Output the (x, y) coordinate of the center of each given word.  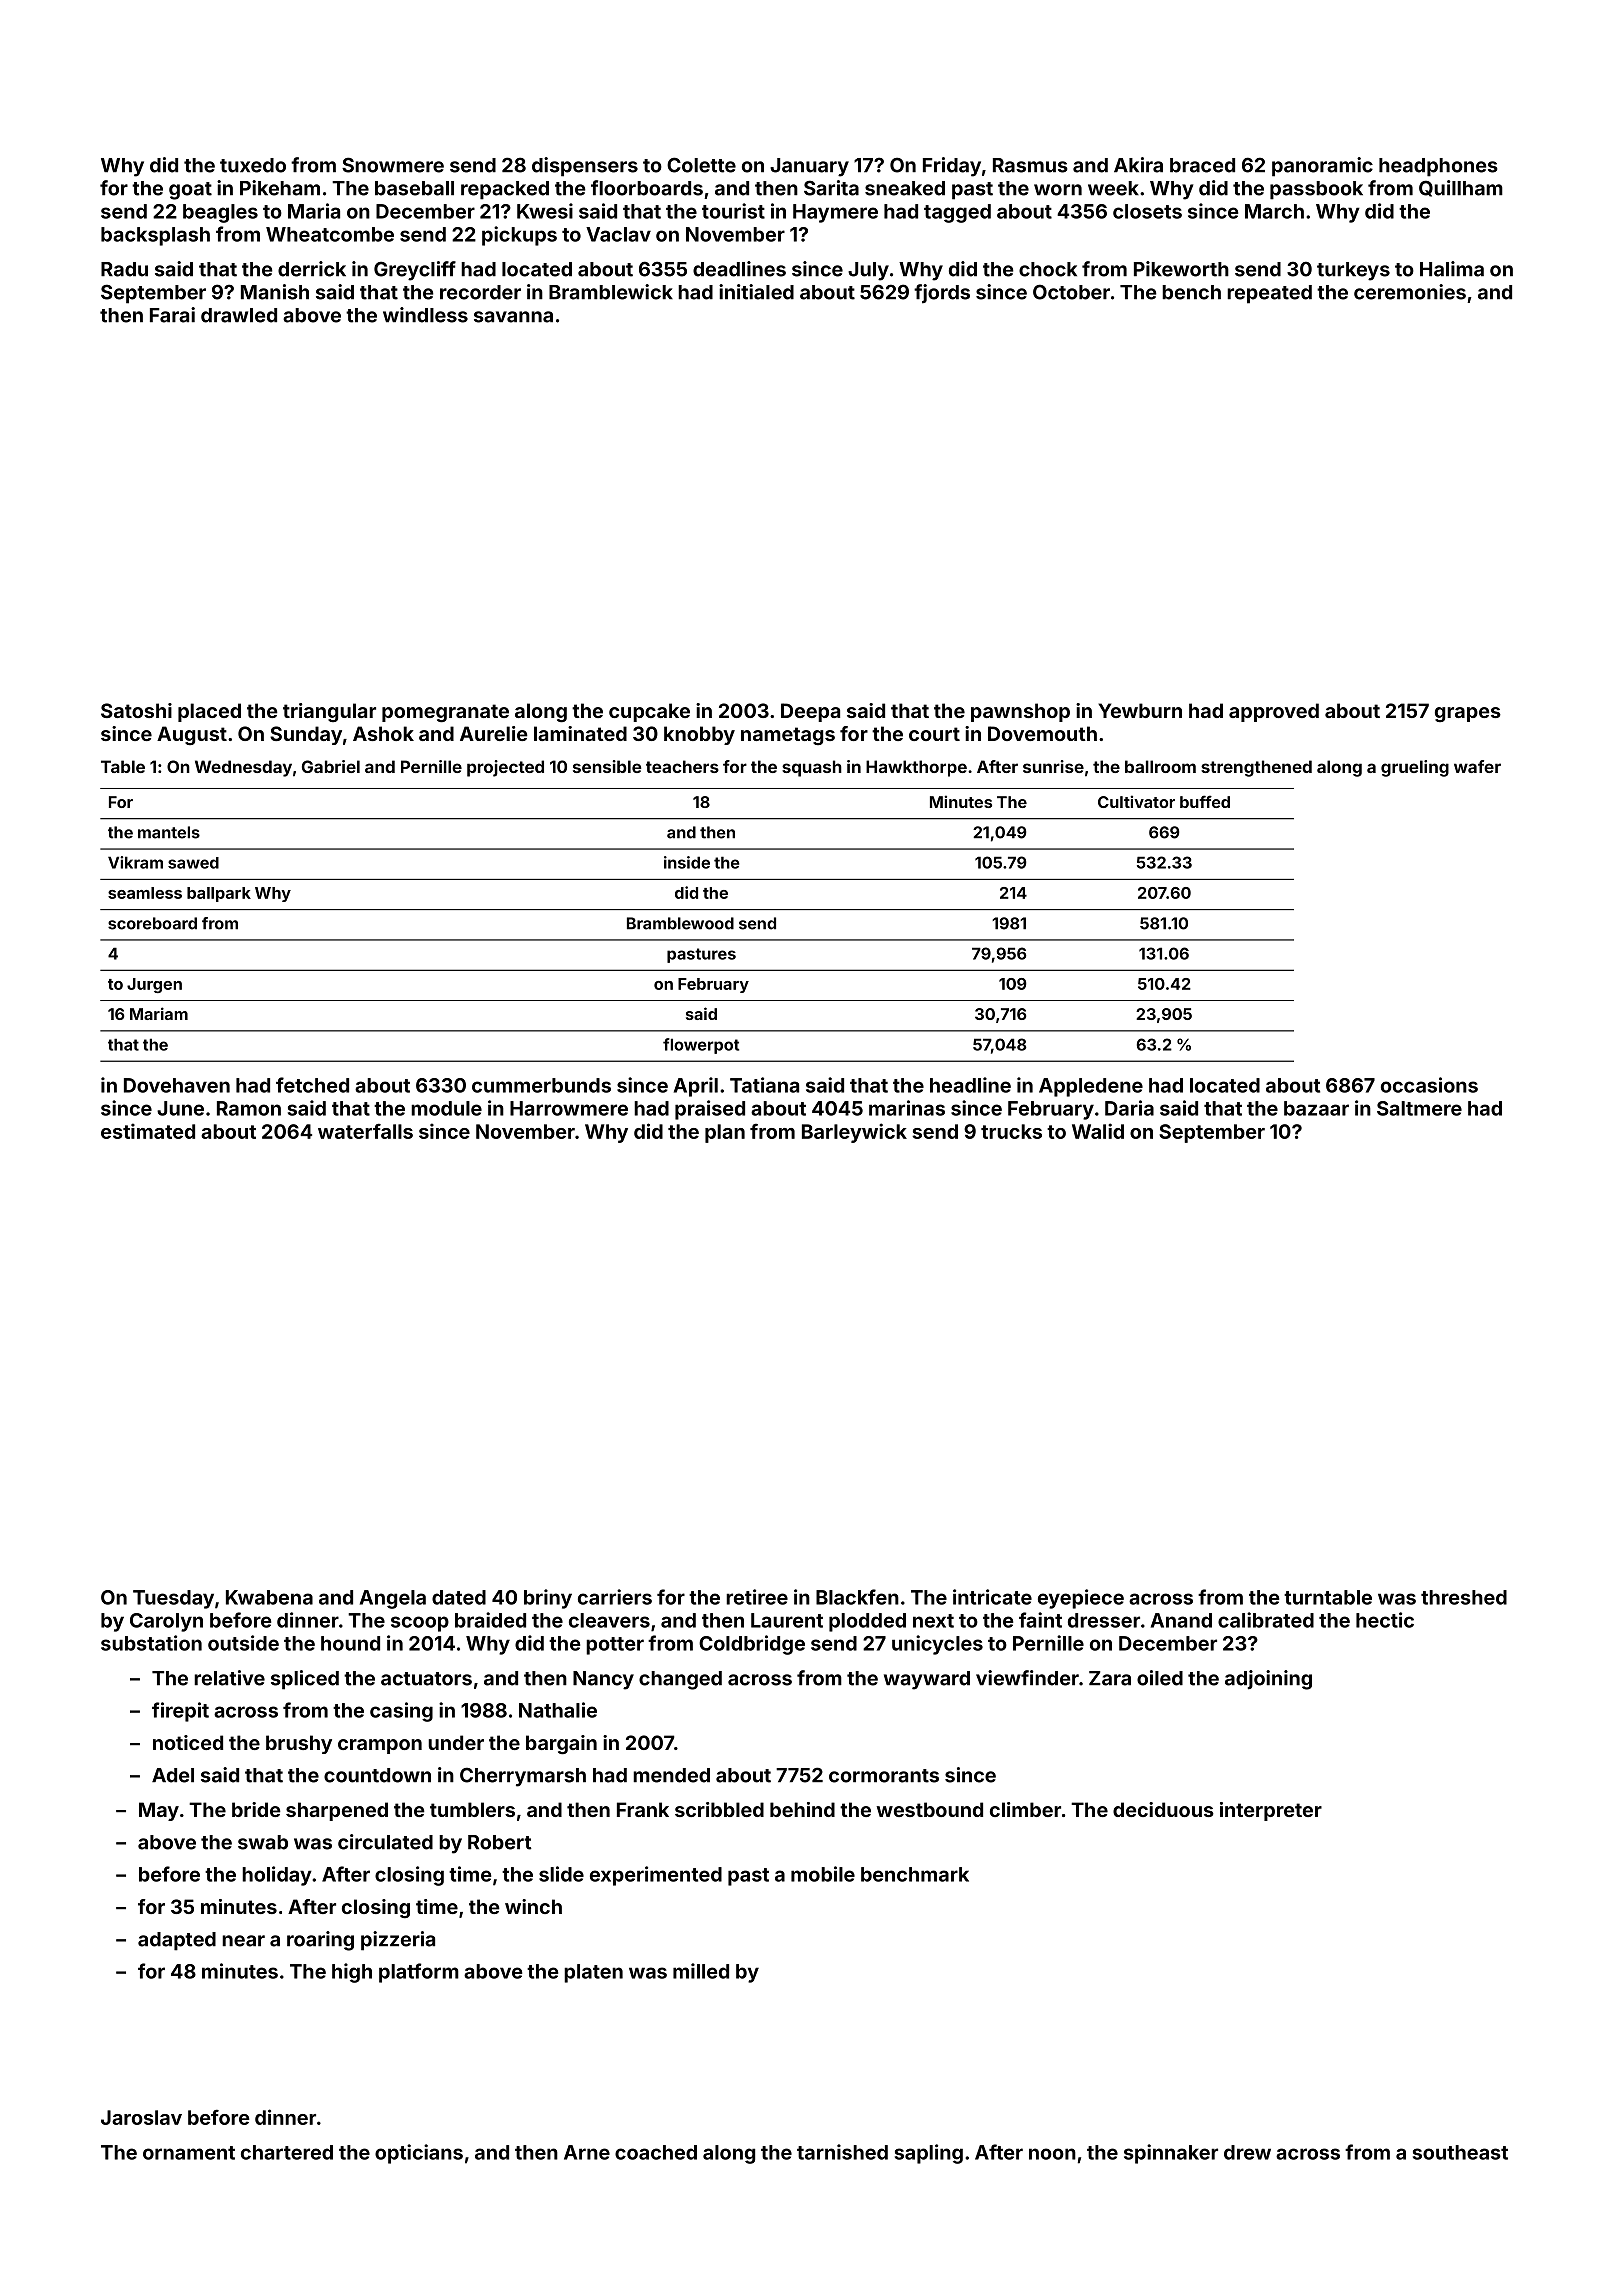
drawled (239, 315)
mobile (823, 1874)
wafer (1477, 766)
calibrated (1266, 1620)
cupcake (649, 712)
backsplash (155, 236)
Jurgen (154, 985)
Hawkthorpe (916, 768)
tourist (733, 211)
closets (1147, 211)
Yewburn (1140, 710)
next (933, 1621)
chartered (287, 2152)
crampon (380, 1746)
